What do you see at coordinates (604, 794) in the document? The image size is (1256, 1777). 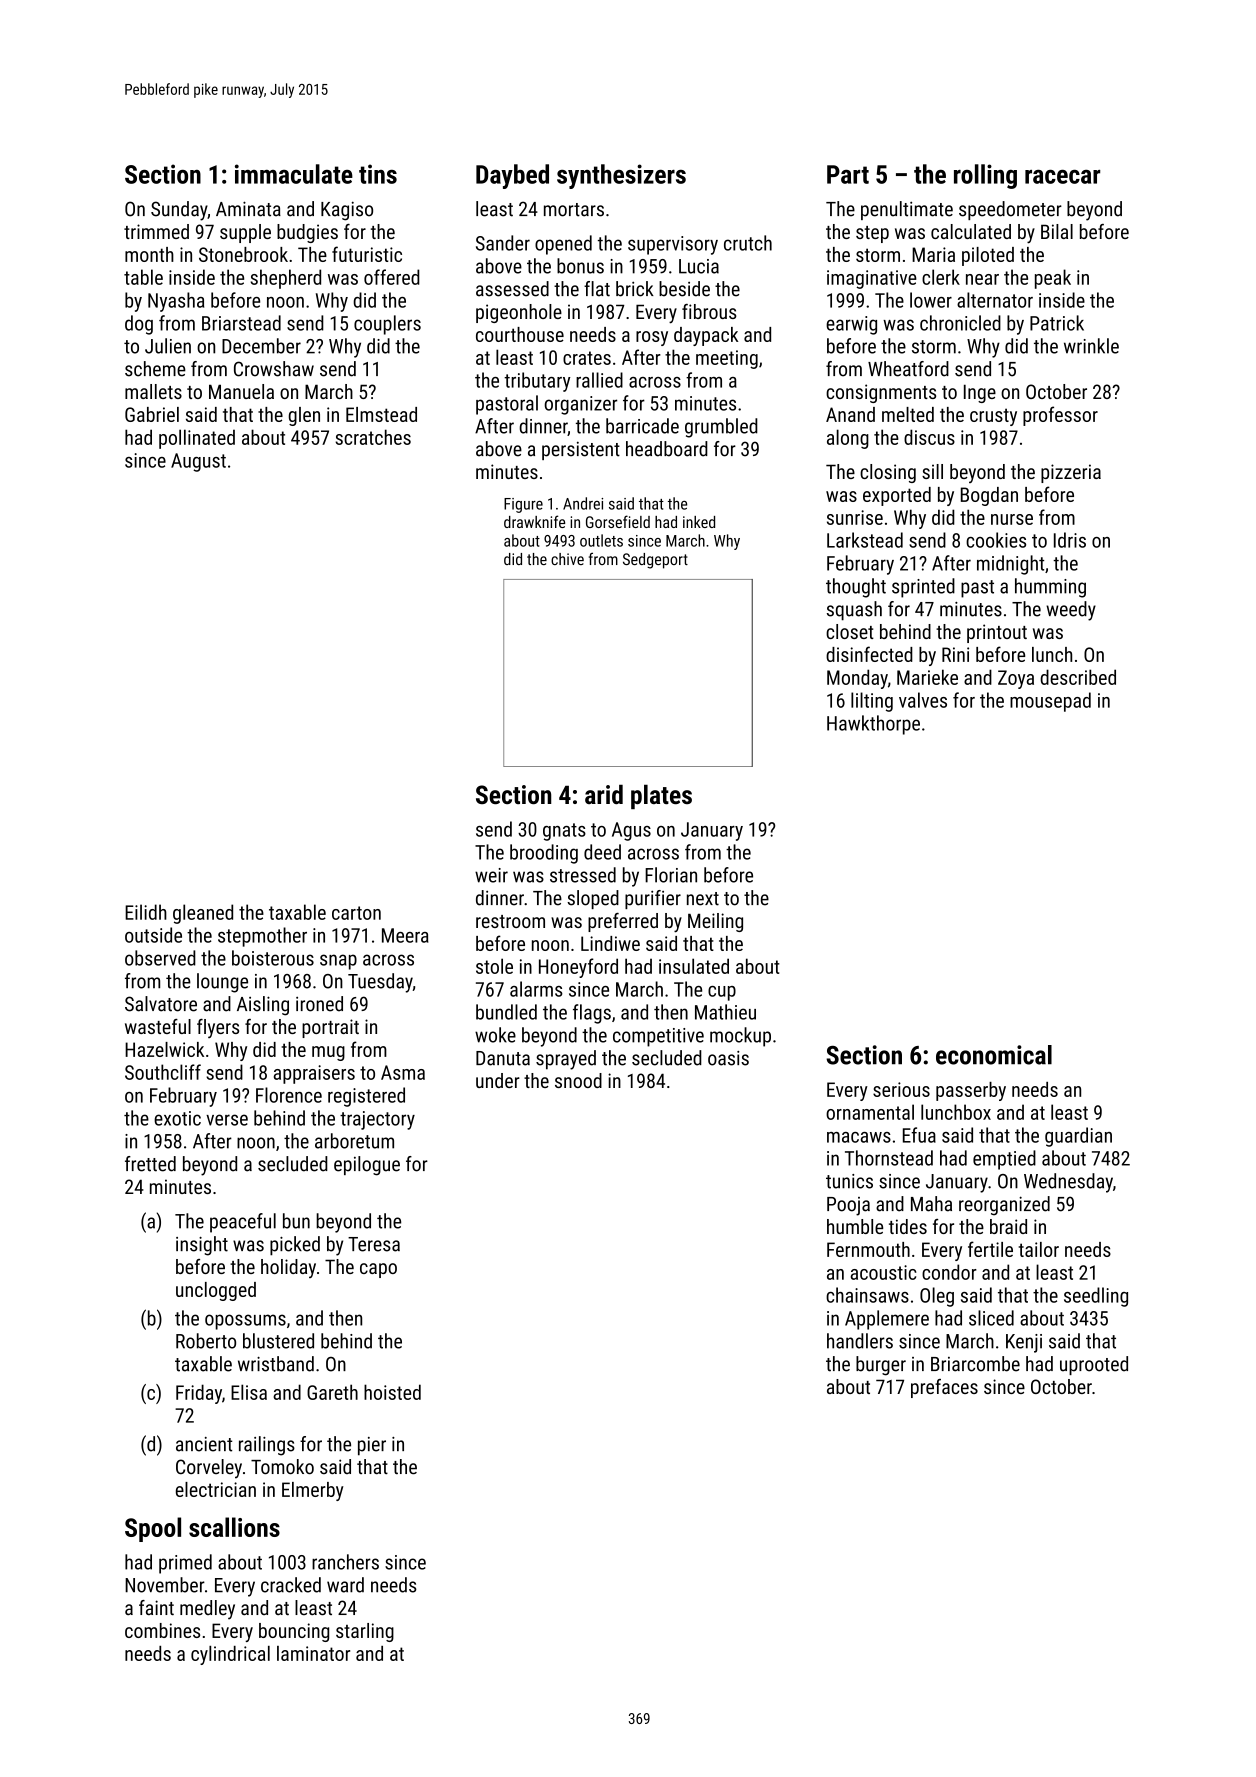 I see `arid` at bounding box center [604, 794].
